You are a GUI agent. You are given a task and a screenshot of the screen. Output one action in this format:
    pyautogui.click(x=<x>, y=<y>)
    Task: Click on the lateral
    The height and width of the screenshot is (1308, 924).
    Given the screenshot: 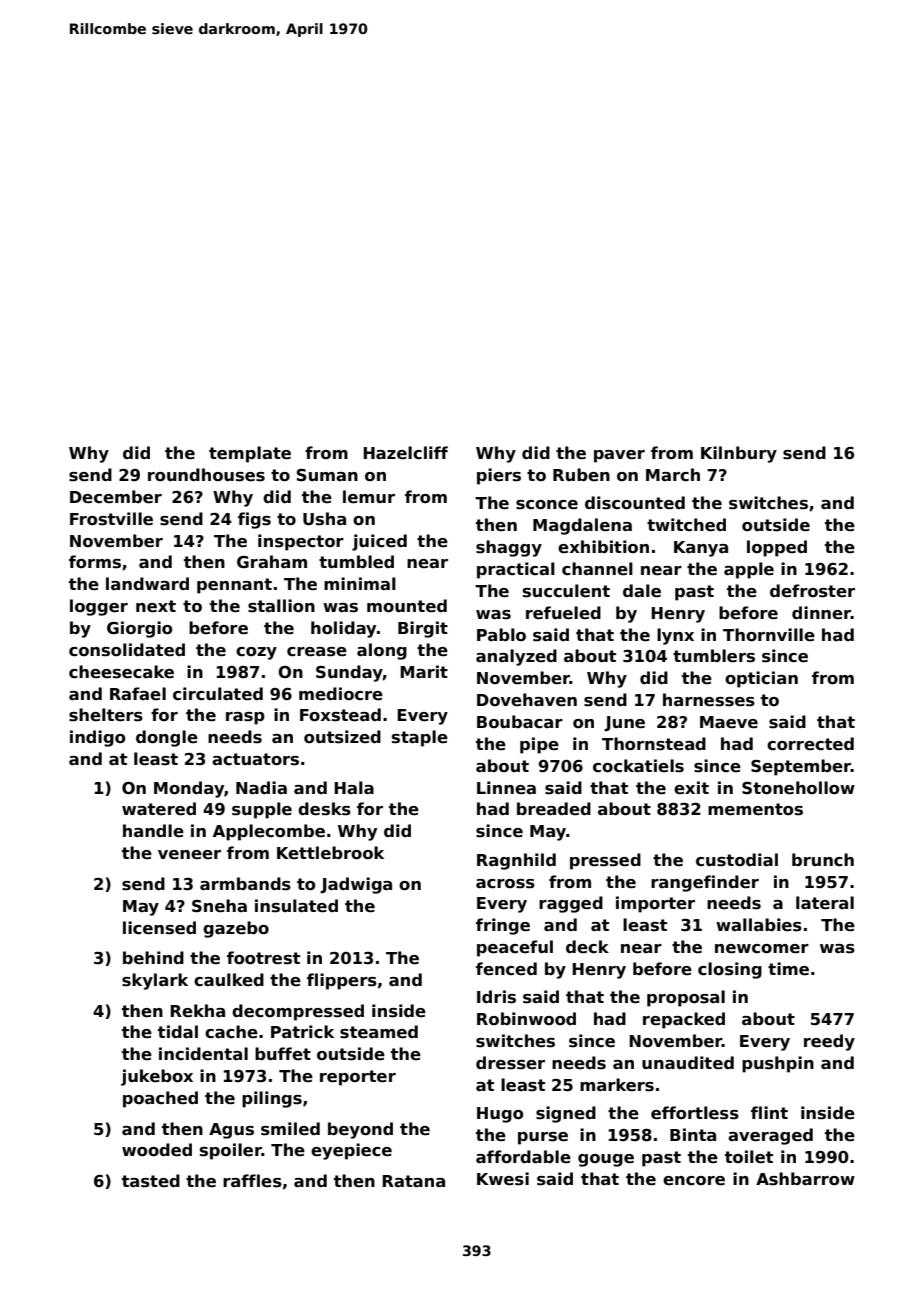 What is the action you would take?
    pyautogui.click(x=825, y=903)
